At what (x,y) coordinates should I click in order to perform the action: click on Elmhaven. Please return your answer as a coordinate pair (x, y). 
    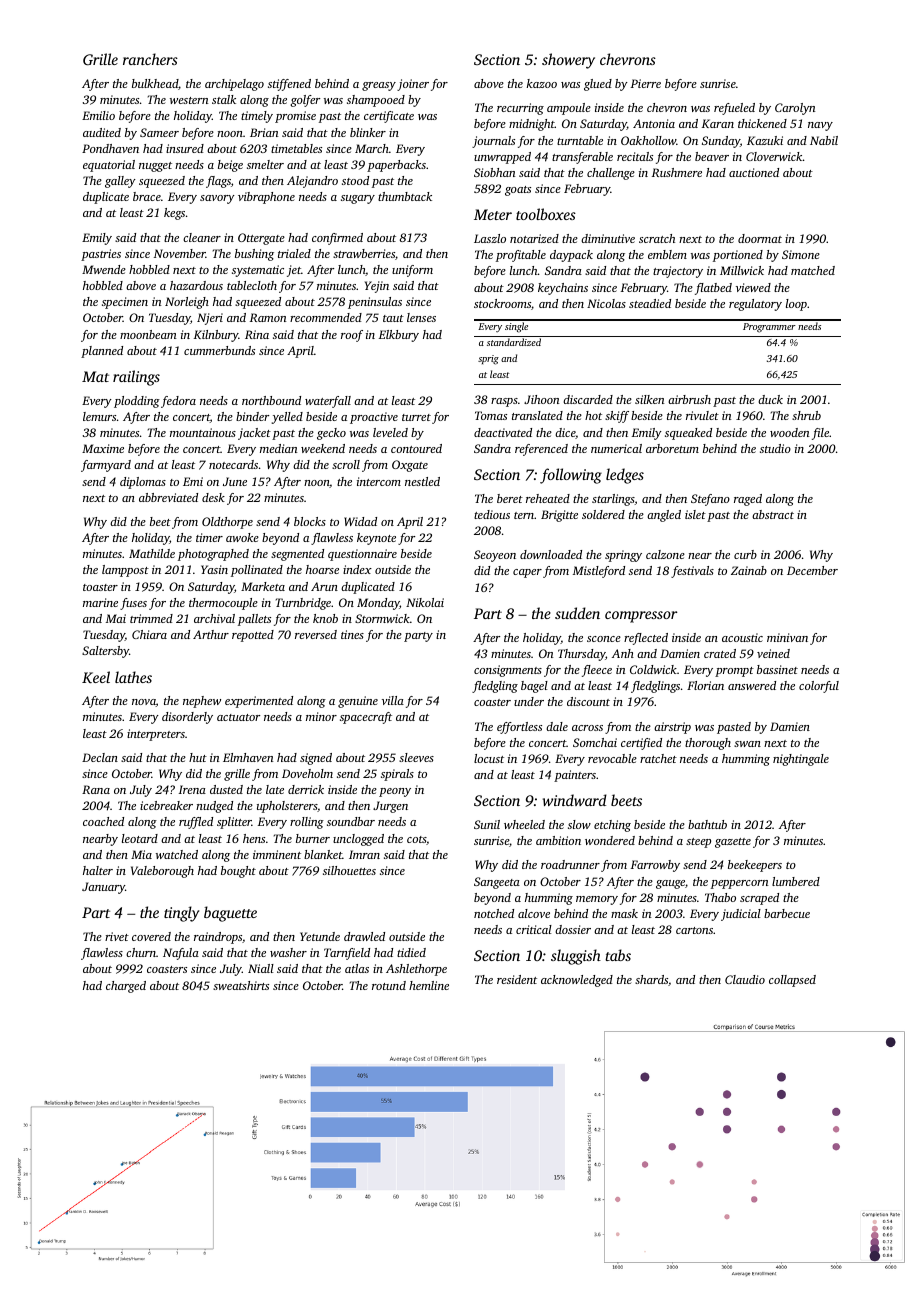
    Looking at the image, I should click on (248, 757).
